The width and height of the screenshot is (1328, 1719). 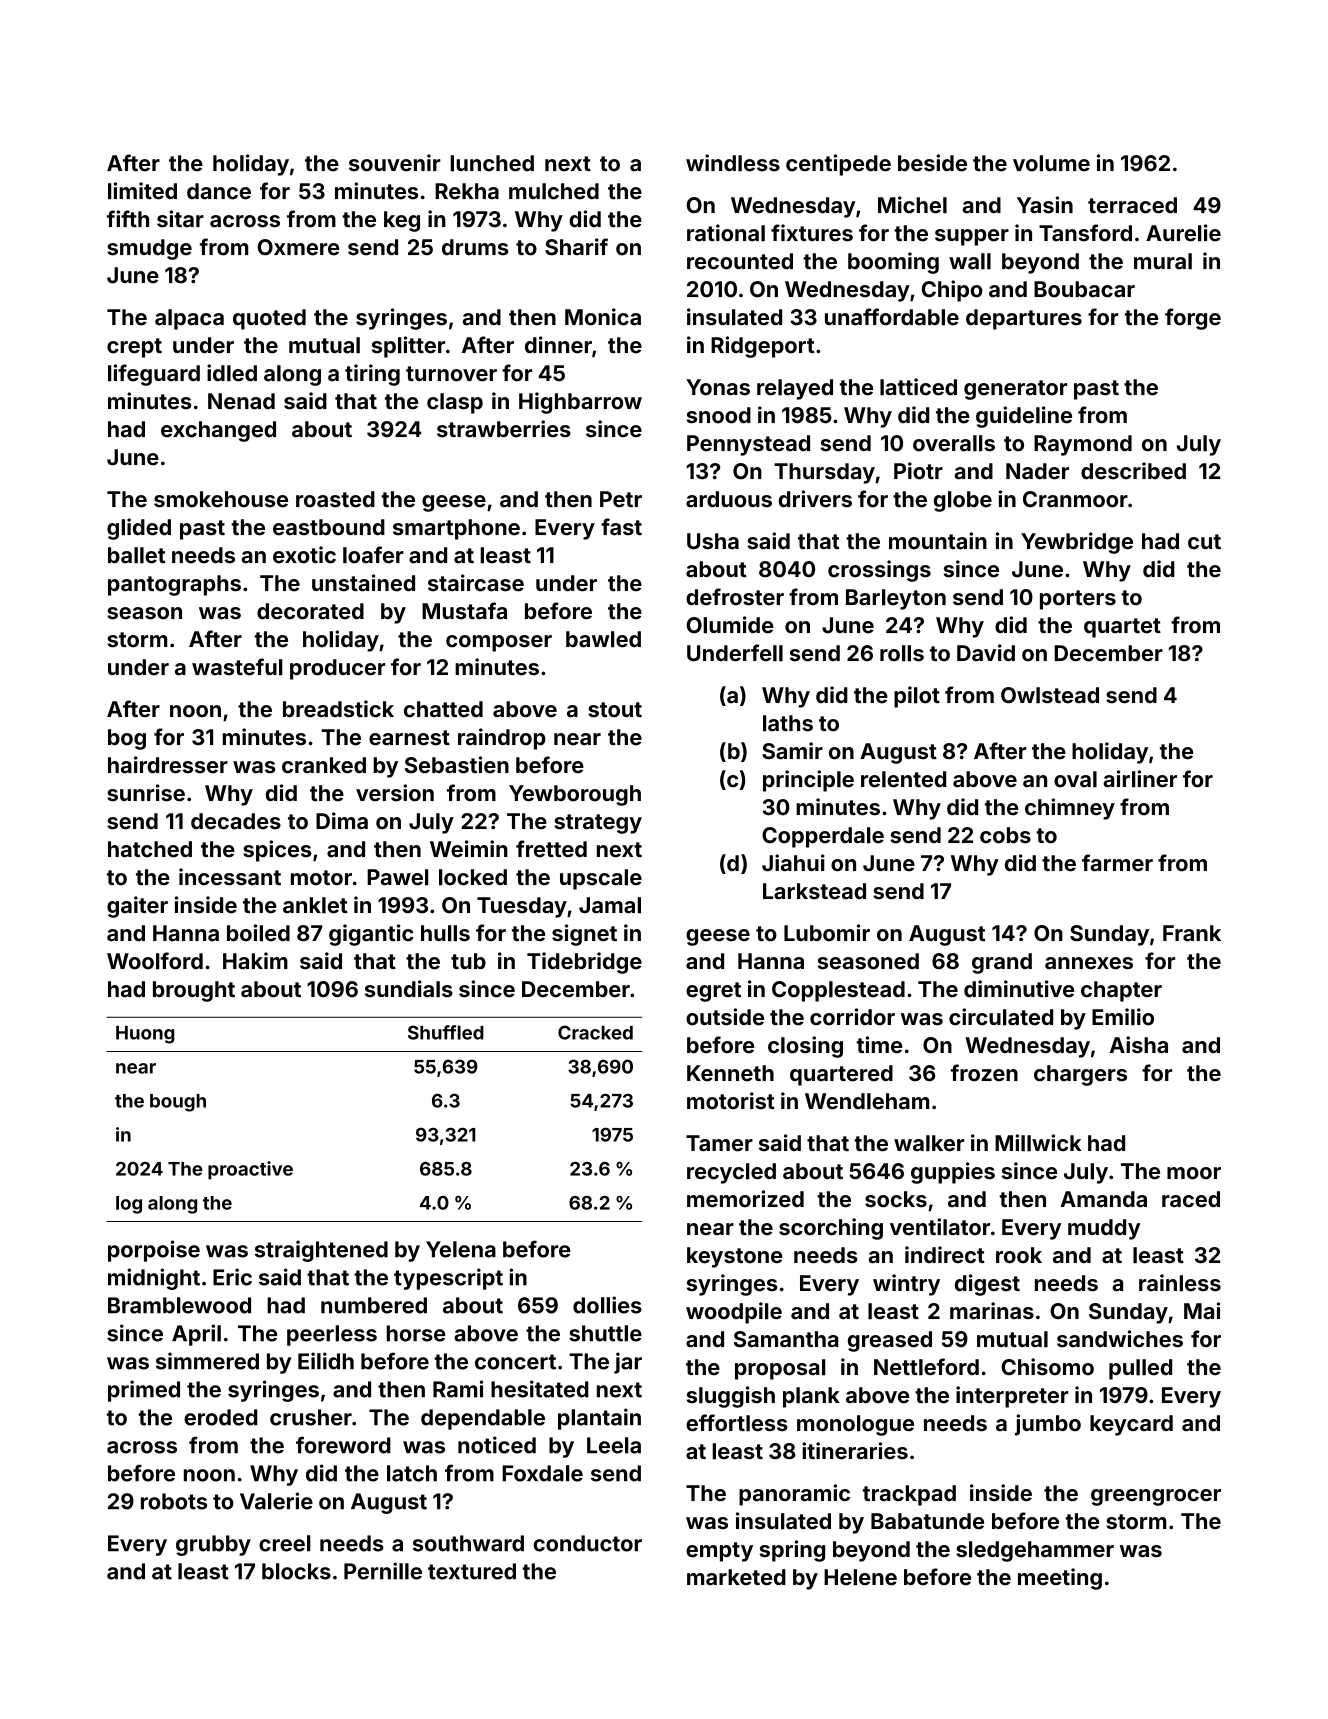 What do you see at coordinates (343, 1445) in the screenshot?
I see `foreword` at bounding box center [343, 1445].
